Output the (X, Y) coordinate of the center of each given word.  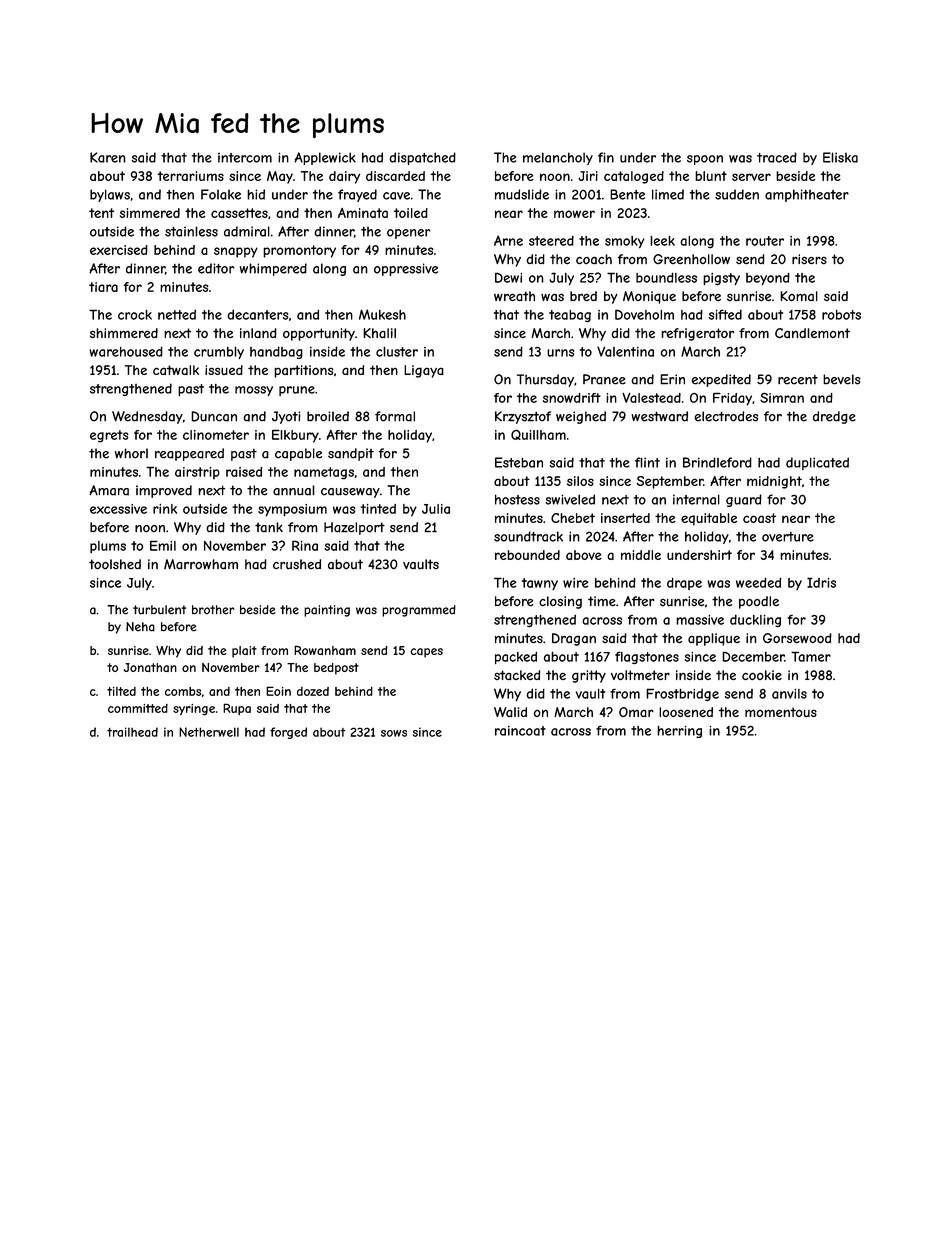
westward (660, 416)
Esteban (519, 462)
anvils (789, 694)
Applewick (325, 158)
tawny (540, 584)
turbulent (159, 610)
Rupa (237, 709)
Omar (636, 712)
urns (561, 353)
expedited (721, 380)
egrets (109, 436)
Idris (821, 582)
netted (177, 315)
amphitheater (807, 195)
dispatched (422, 158)
